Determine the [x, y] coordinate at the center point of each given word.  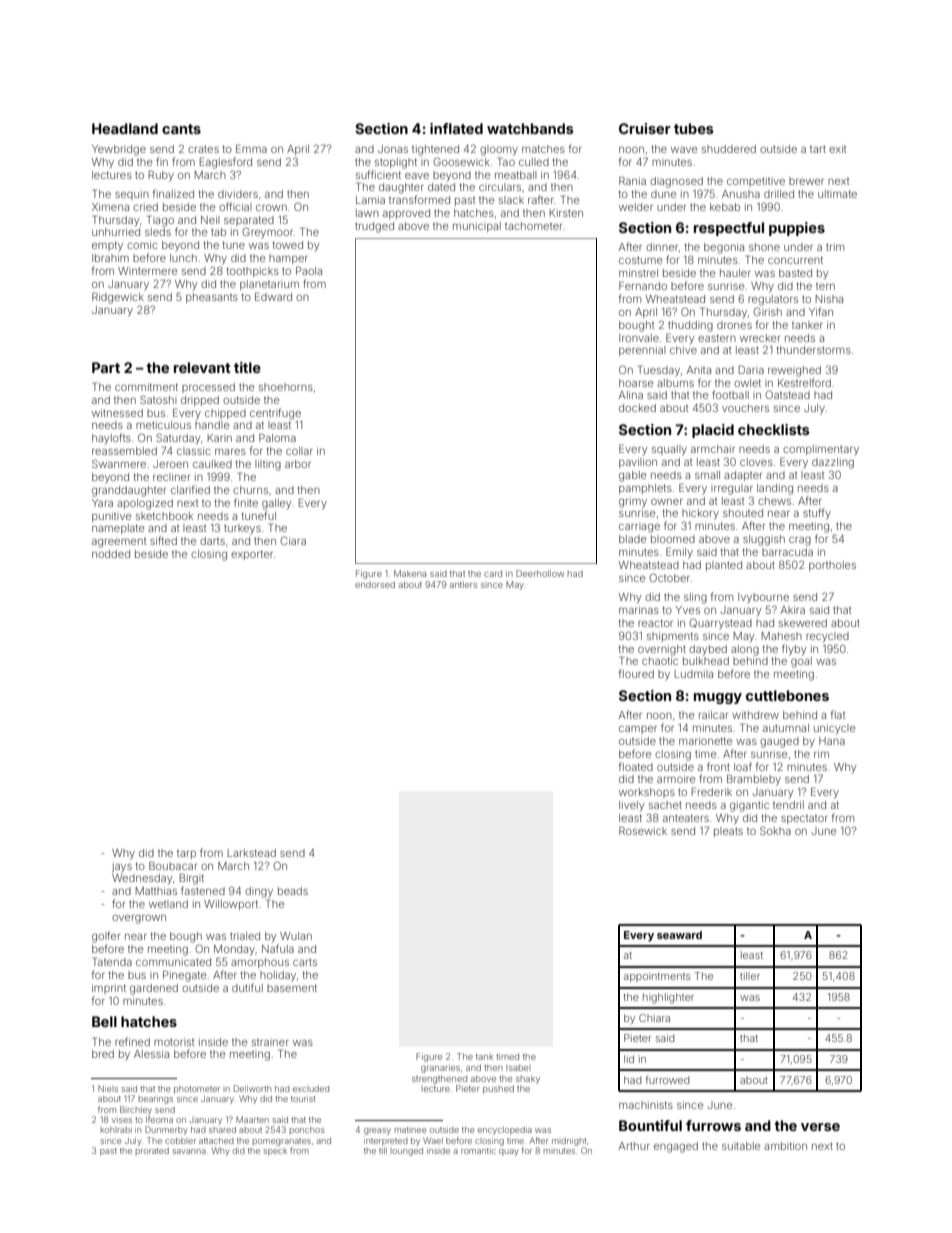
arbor [298, 464]
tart [818, 149]
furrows [713, 1125]
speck [275, 1152]
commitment [146, 387]
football [730, 394]
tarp [186, 854]
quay [509, 1152]
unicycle [835, 729]
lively [631, 806]
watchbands [530, 128]
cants [181, 129]
